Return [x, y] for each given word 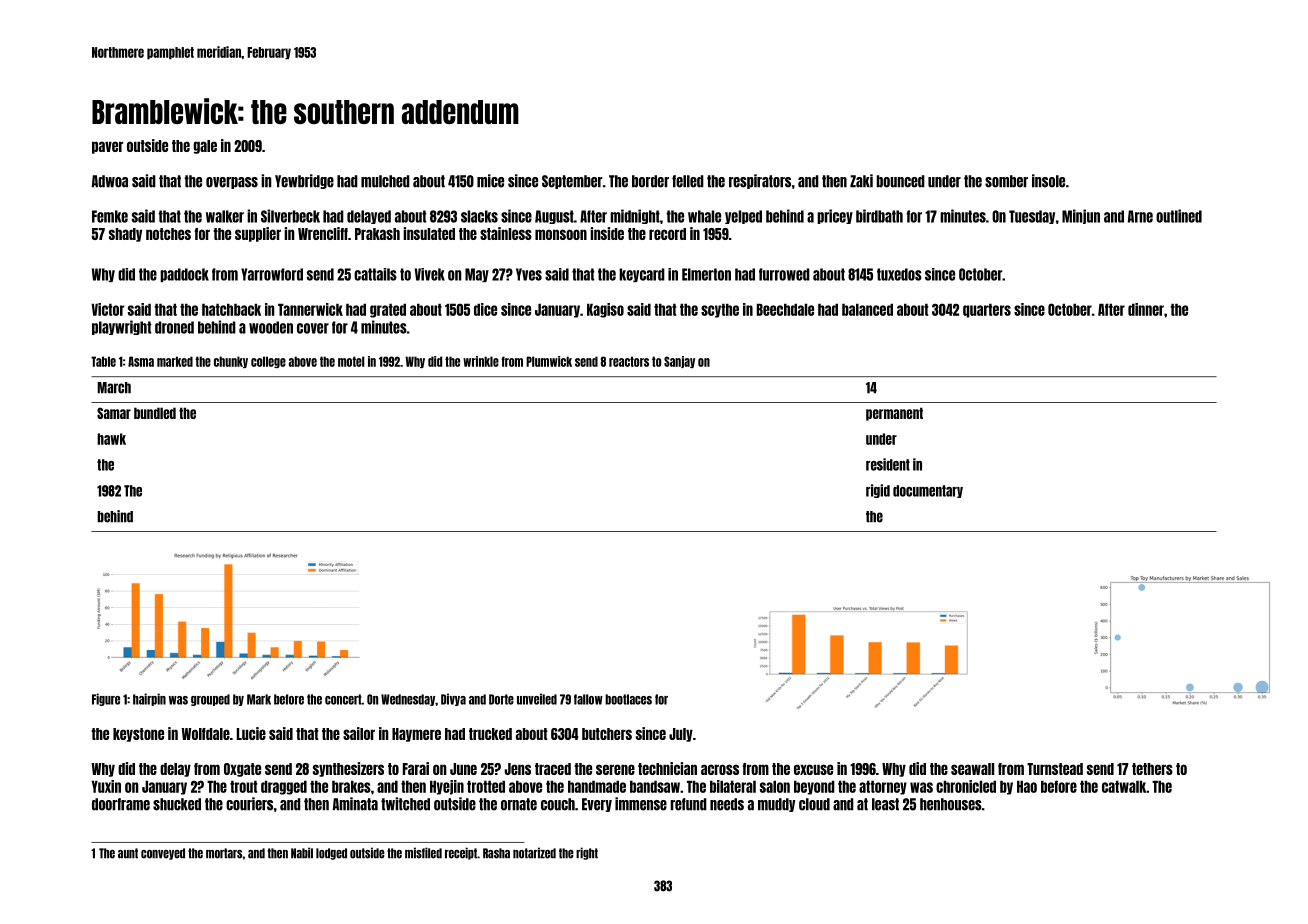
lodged [331, 854]
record [667, 234]
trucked [490, 734]
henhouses [951, 804]
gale [205, 147]
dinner [1146, 309]
